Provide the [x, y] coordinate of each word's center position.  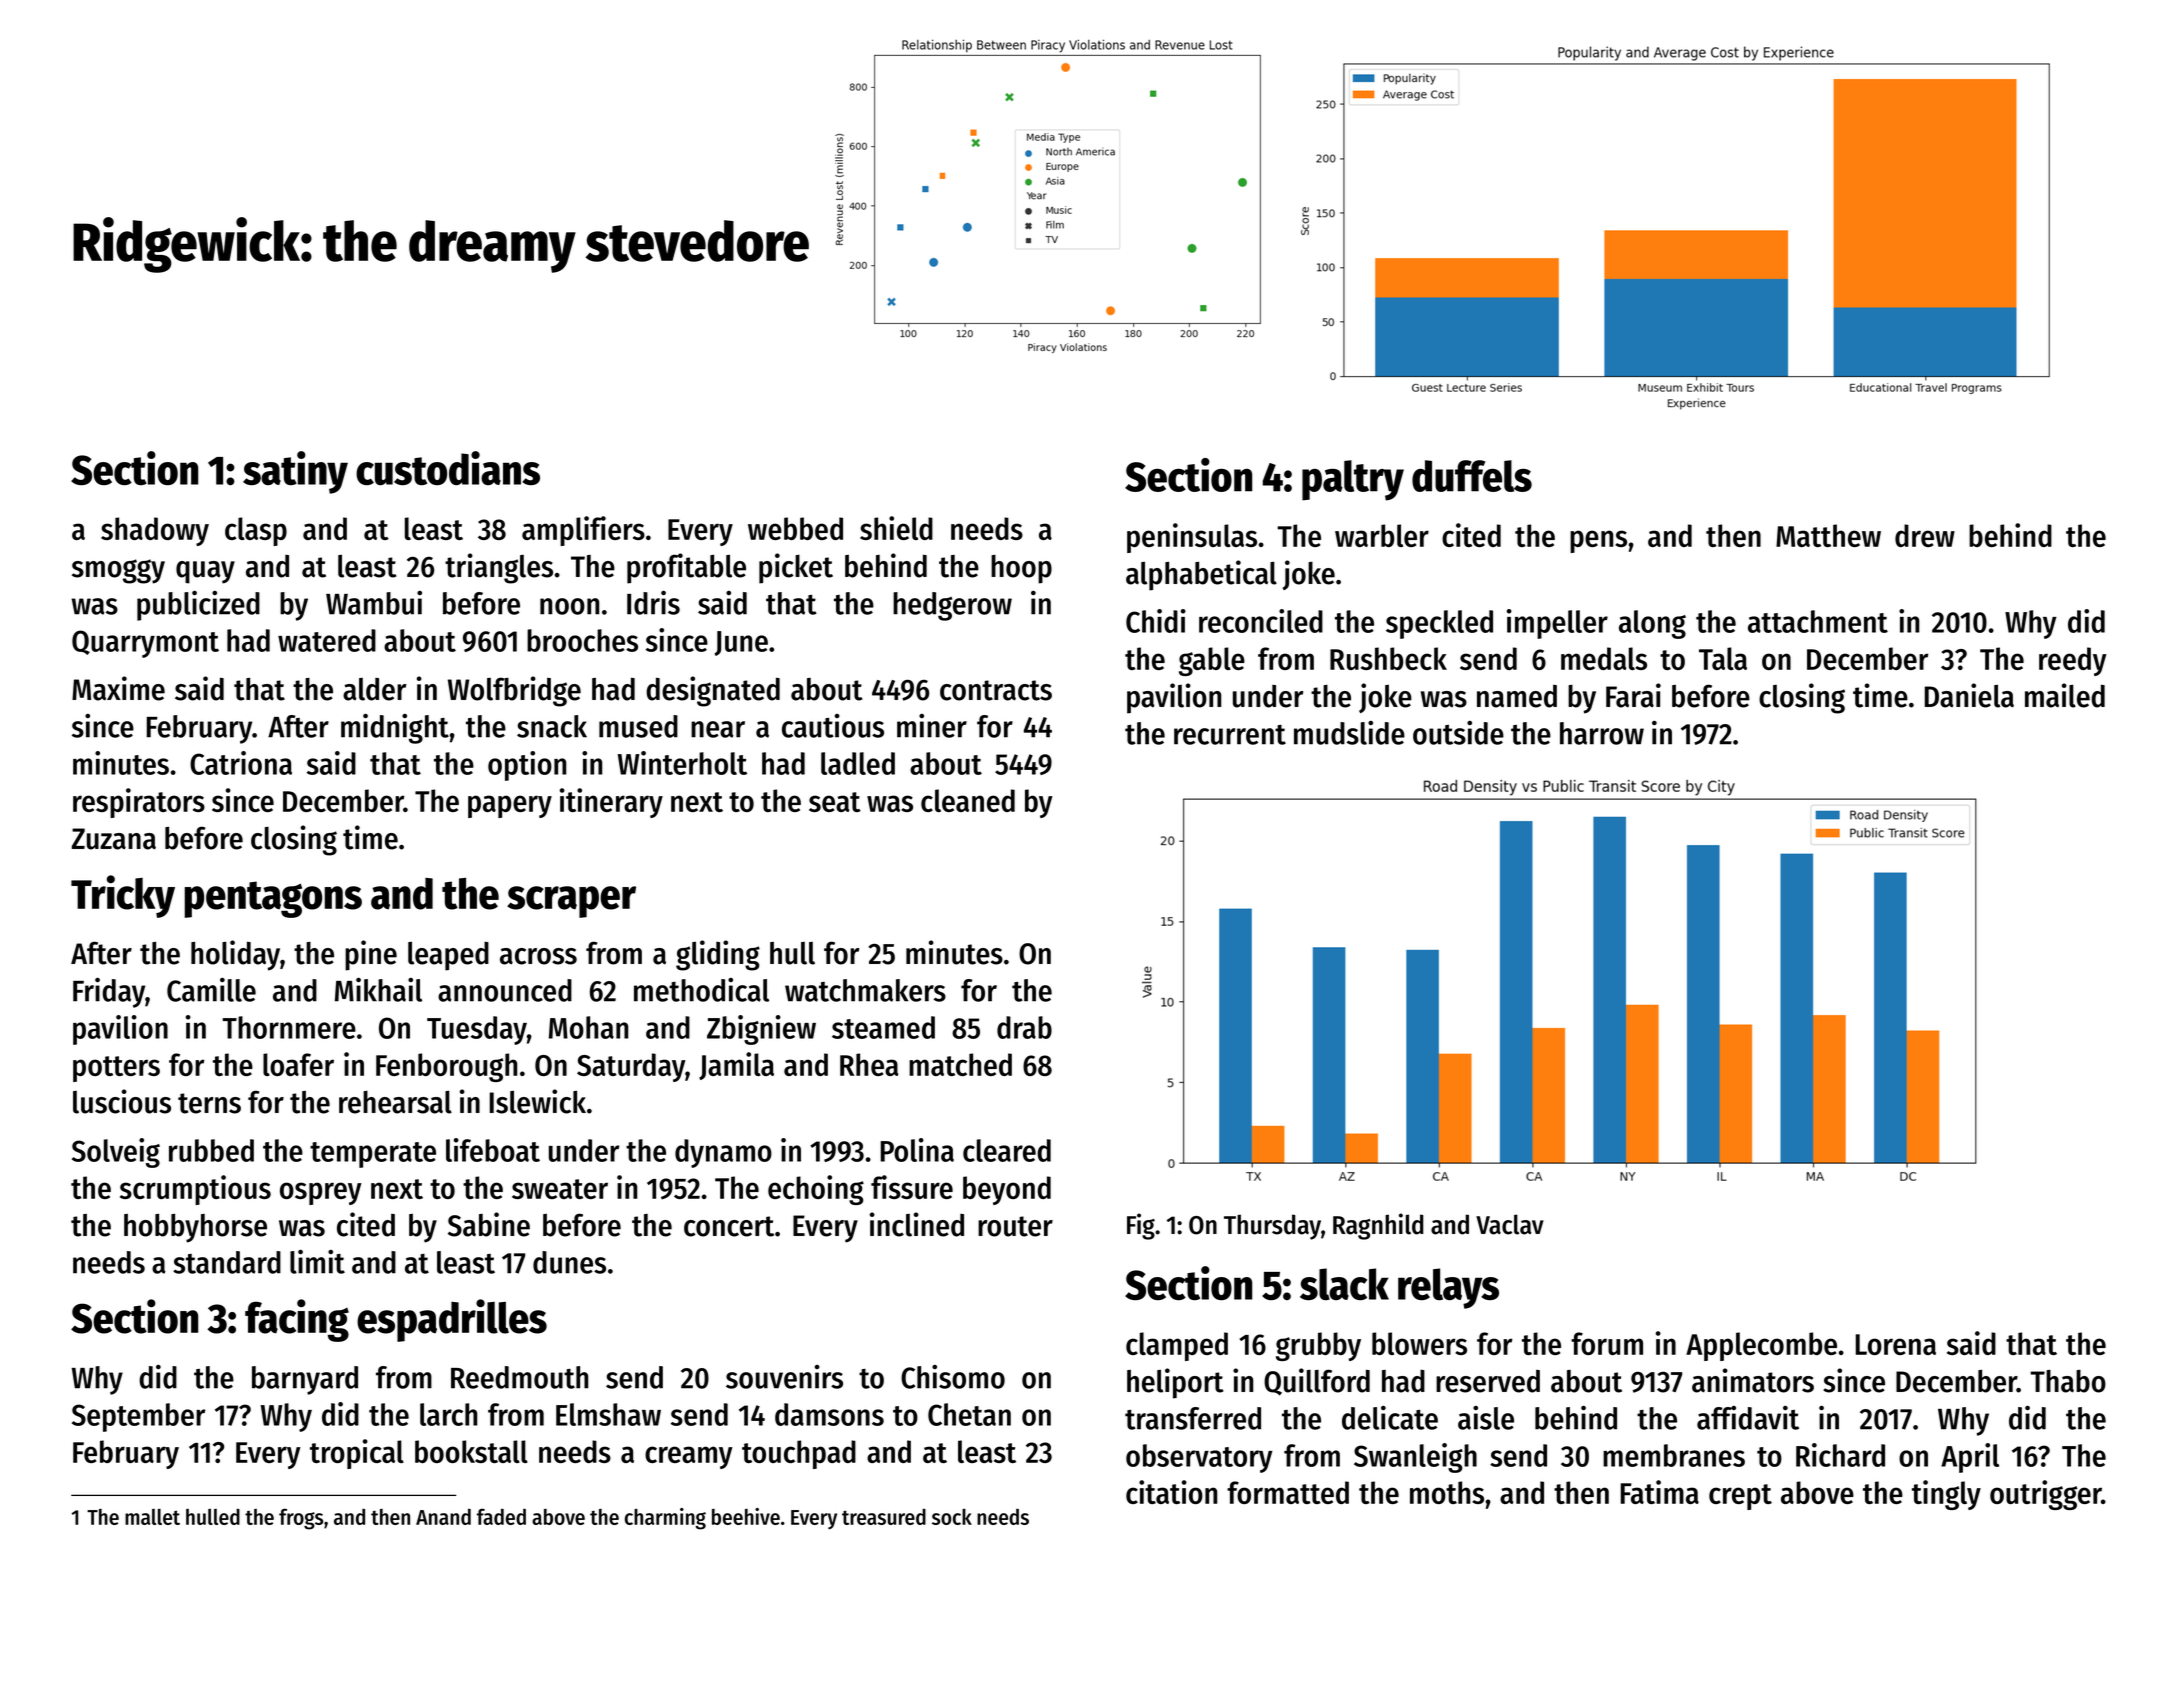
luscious [122, 1101]
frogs [301, 1519]
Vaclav [1510, 1224]
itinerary [611, 803]
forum [1607, 1343]
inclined [917, 1224]
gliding [718, 955]
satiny [295, 472]
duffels [1472, 476]
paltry [1353, 480]
